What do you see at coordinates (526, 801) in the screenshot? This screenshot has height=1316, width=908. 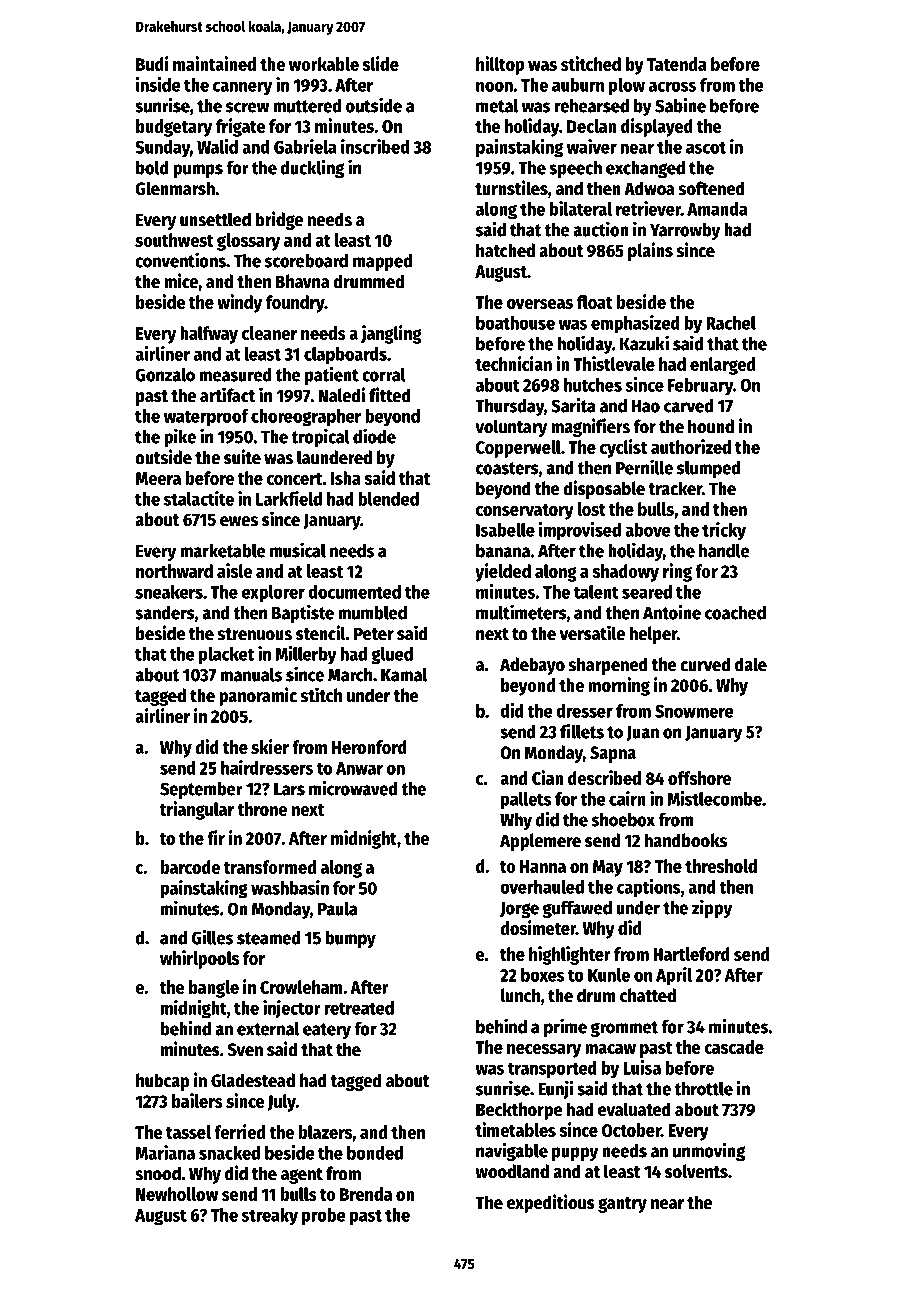 I see `pallets` at bounding box center [526, 801].
